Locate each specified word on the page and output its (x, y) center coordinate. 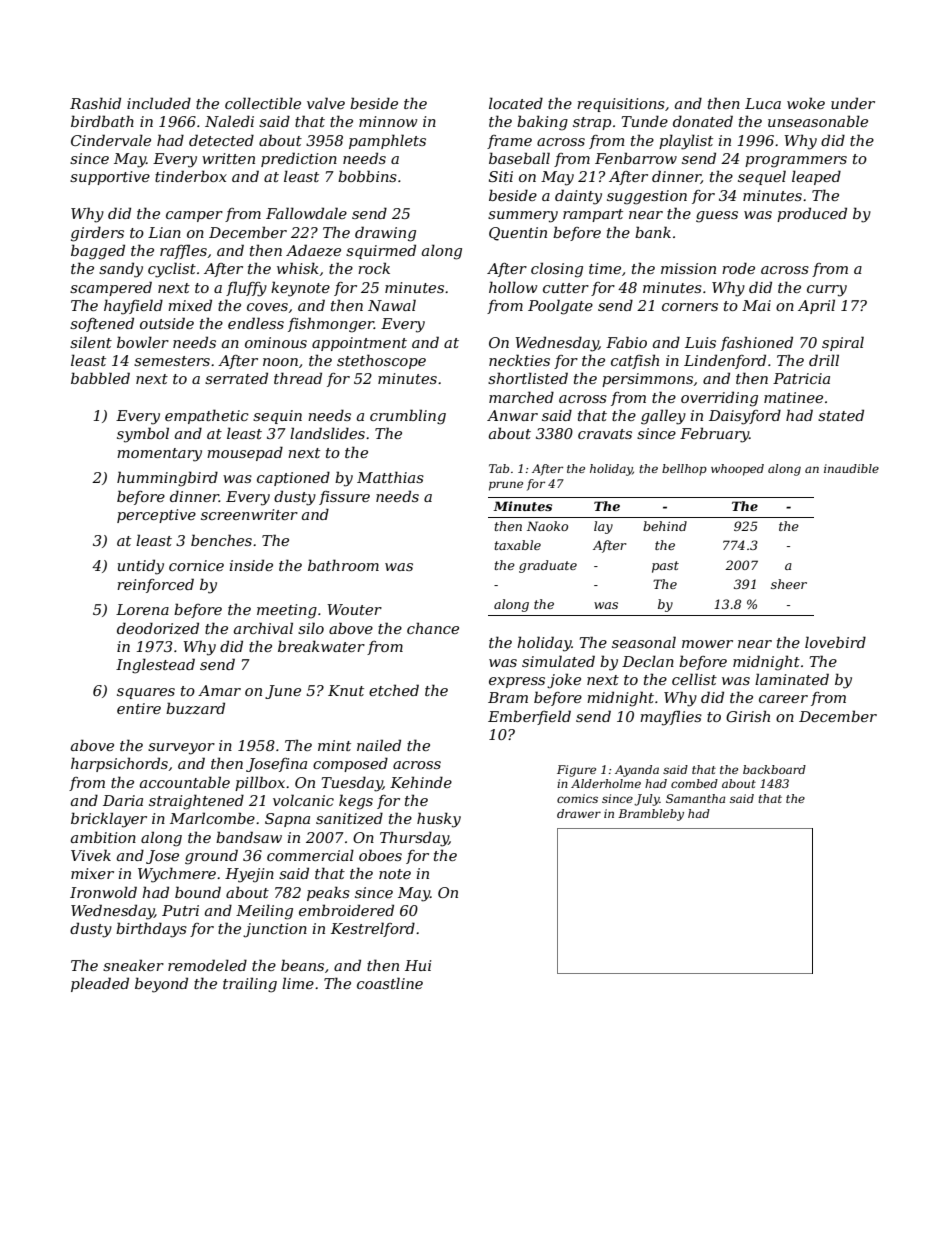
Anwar (512, 415)
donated (703, 121)
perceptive (156, 516)
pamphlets (387, 141)
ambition (103, 837)
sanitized (349, 818)
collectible (263, 103)
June (283, 692)
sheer (789, 584)
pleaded (100, 984)
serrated (236, 378)
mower (707, 644)
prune (506, 486)
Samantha (695, 798)
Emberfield (529, 717)
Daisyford (745, 417)
